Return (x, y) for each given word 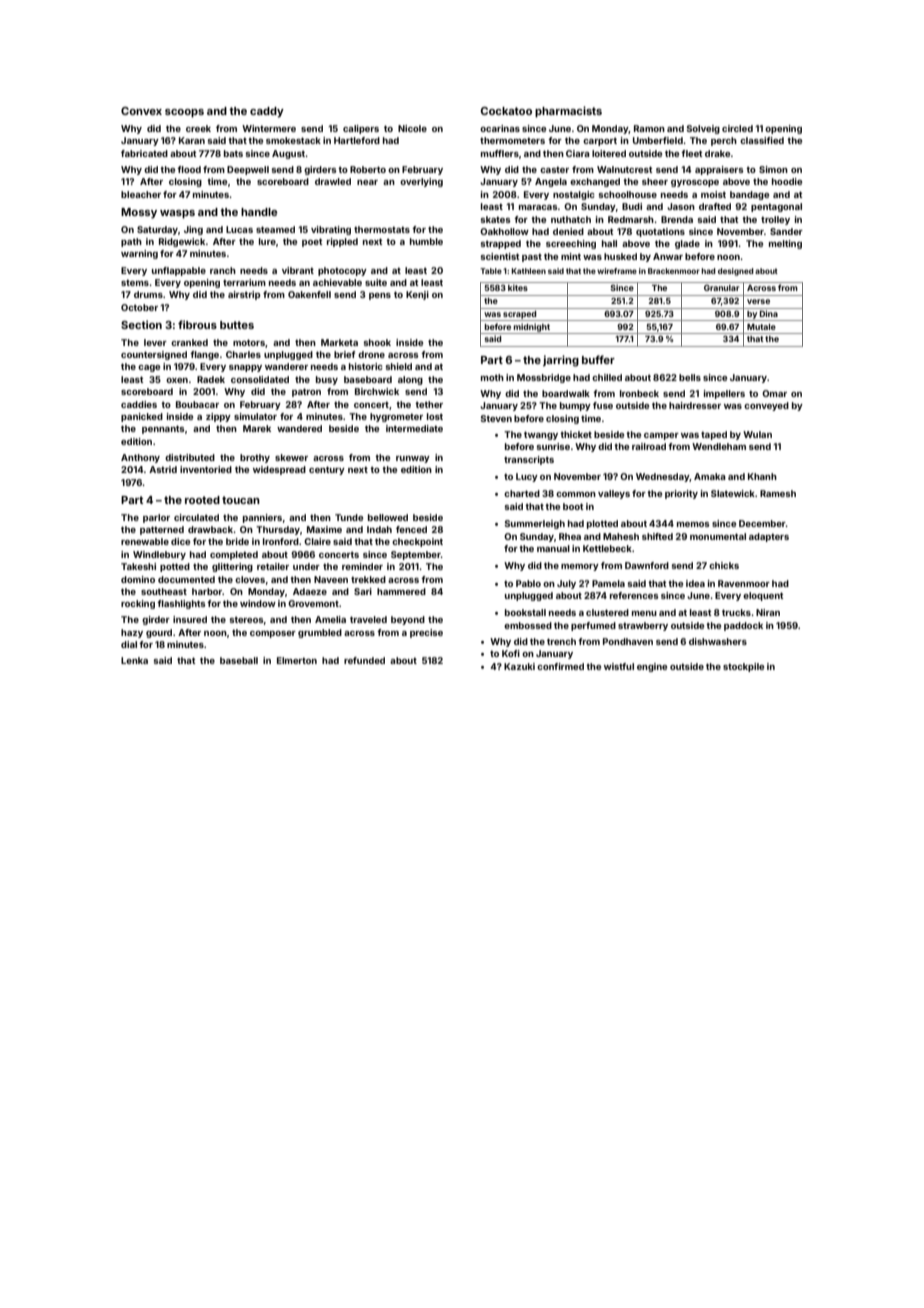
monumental (718, 536)
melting (785, 244)
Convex (141, 111)
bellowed (388, 517)
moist (713, 194)
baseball (239, 660)
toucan (241, 500)
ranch (223, 270)
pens (380, 296)
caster (554, 169)
